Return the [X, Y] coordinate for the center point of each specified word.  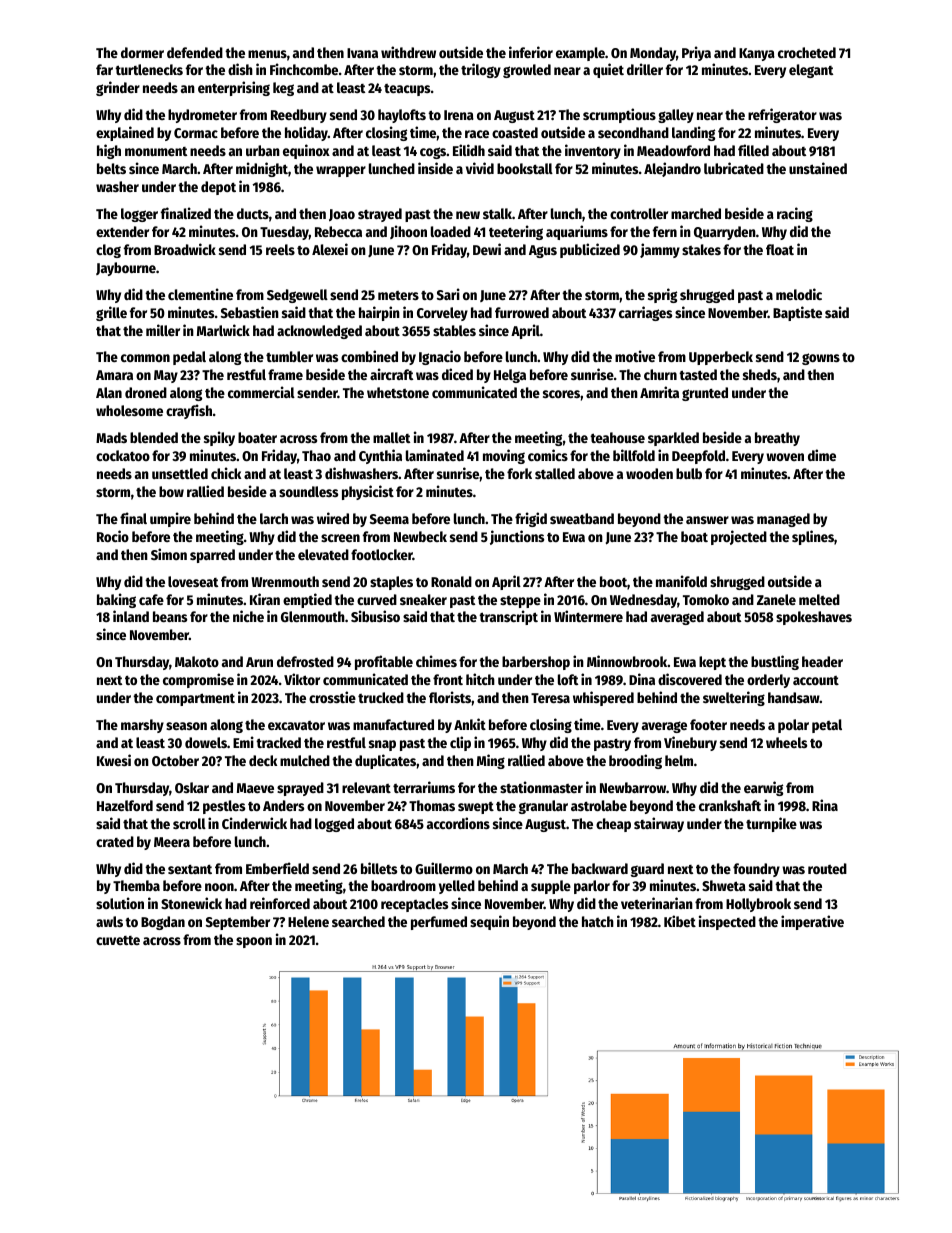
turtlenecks [149, 69]
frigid [531, 519]
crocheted [807, 52]
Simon [169, 554]
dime [822, 455]
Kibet [680, 921]
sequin [489, 922]
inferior [531, 52]
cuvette [118, 940]
